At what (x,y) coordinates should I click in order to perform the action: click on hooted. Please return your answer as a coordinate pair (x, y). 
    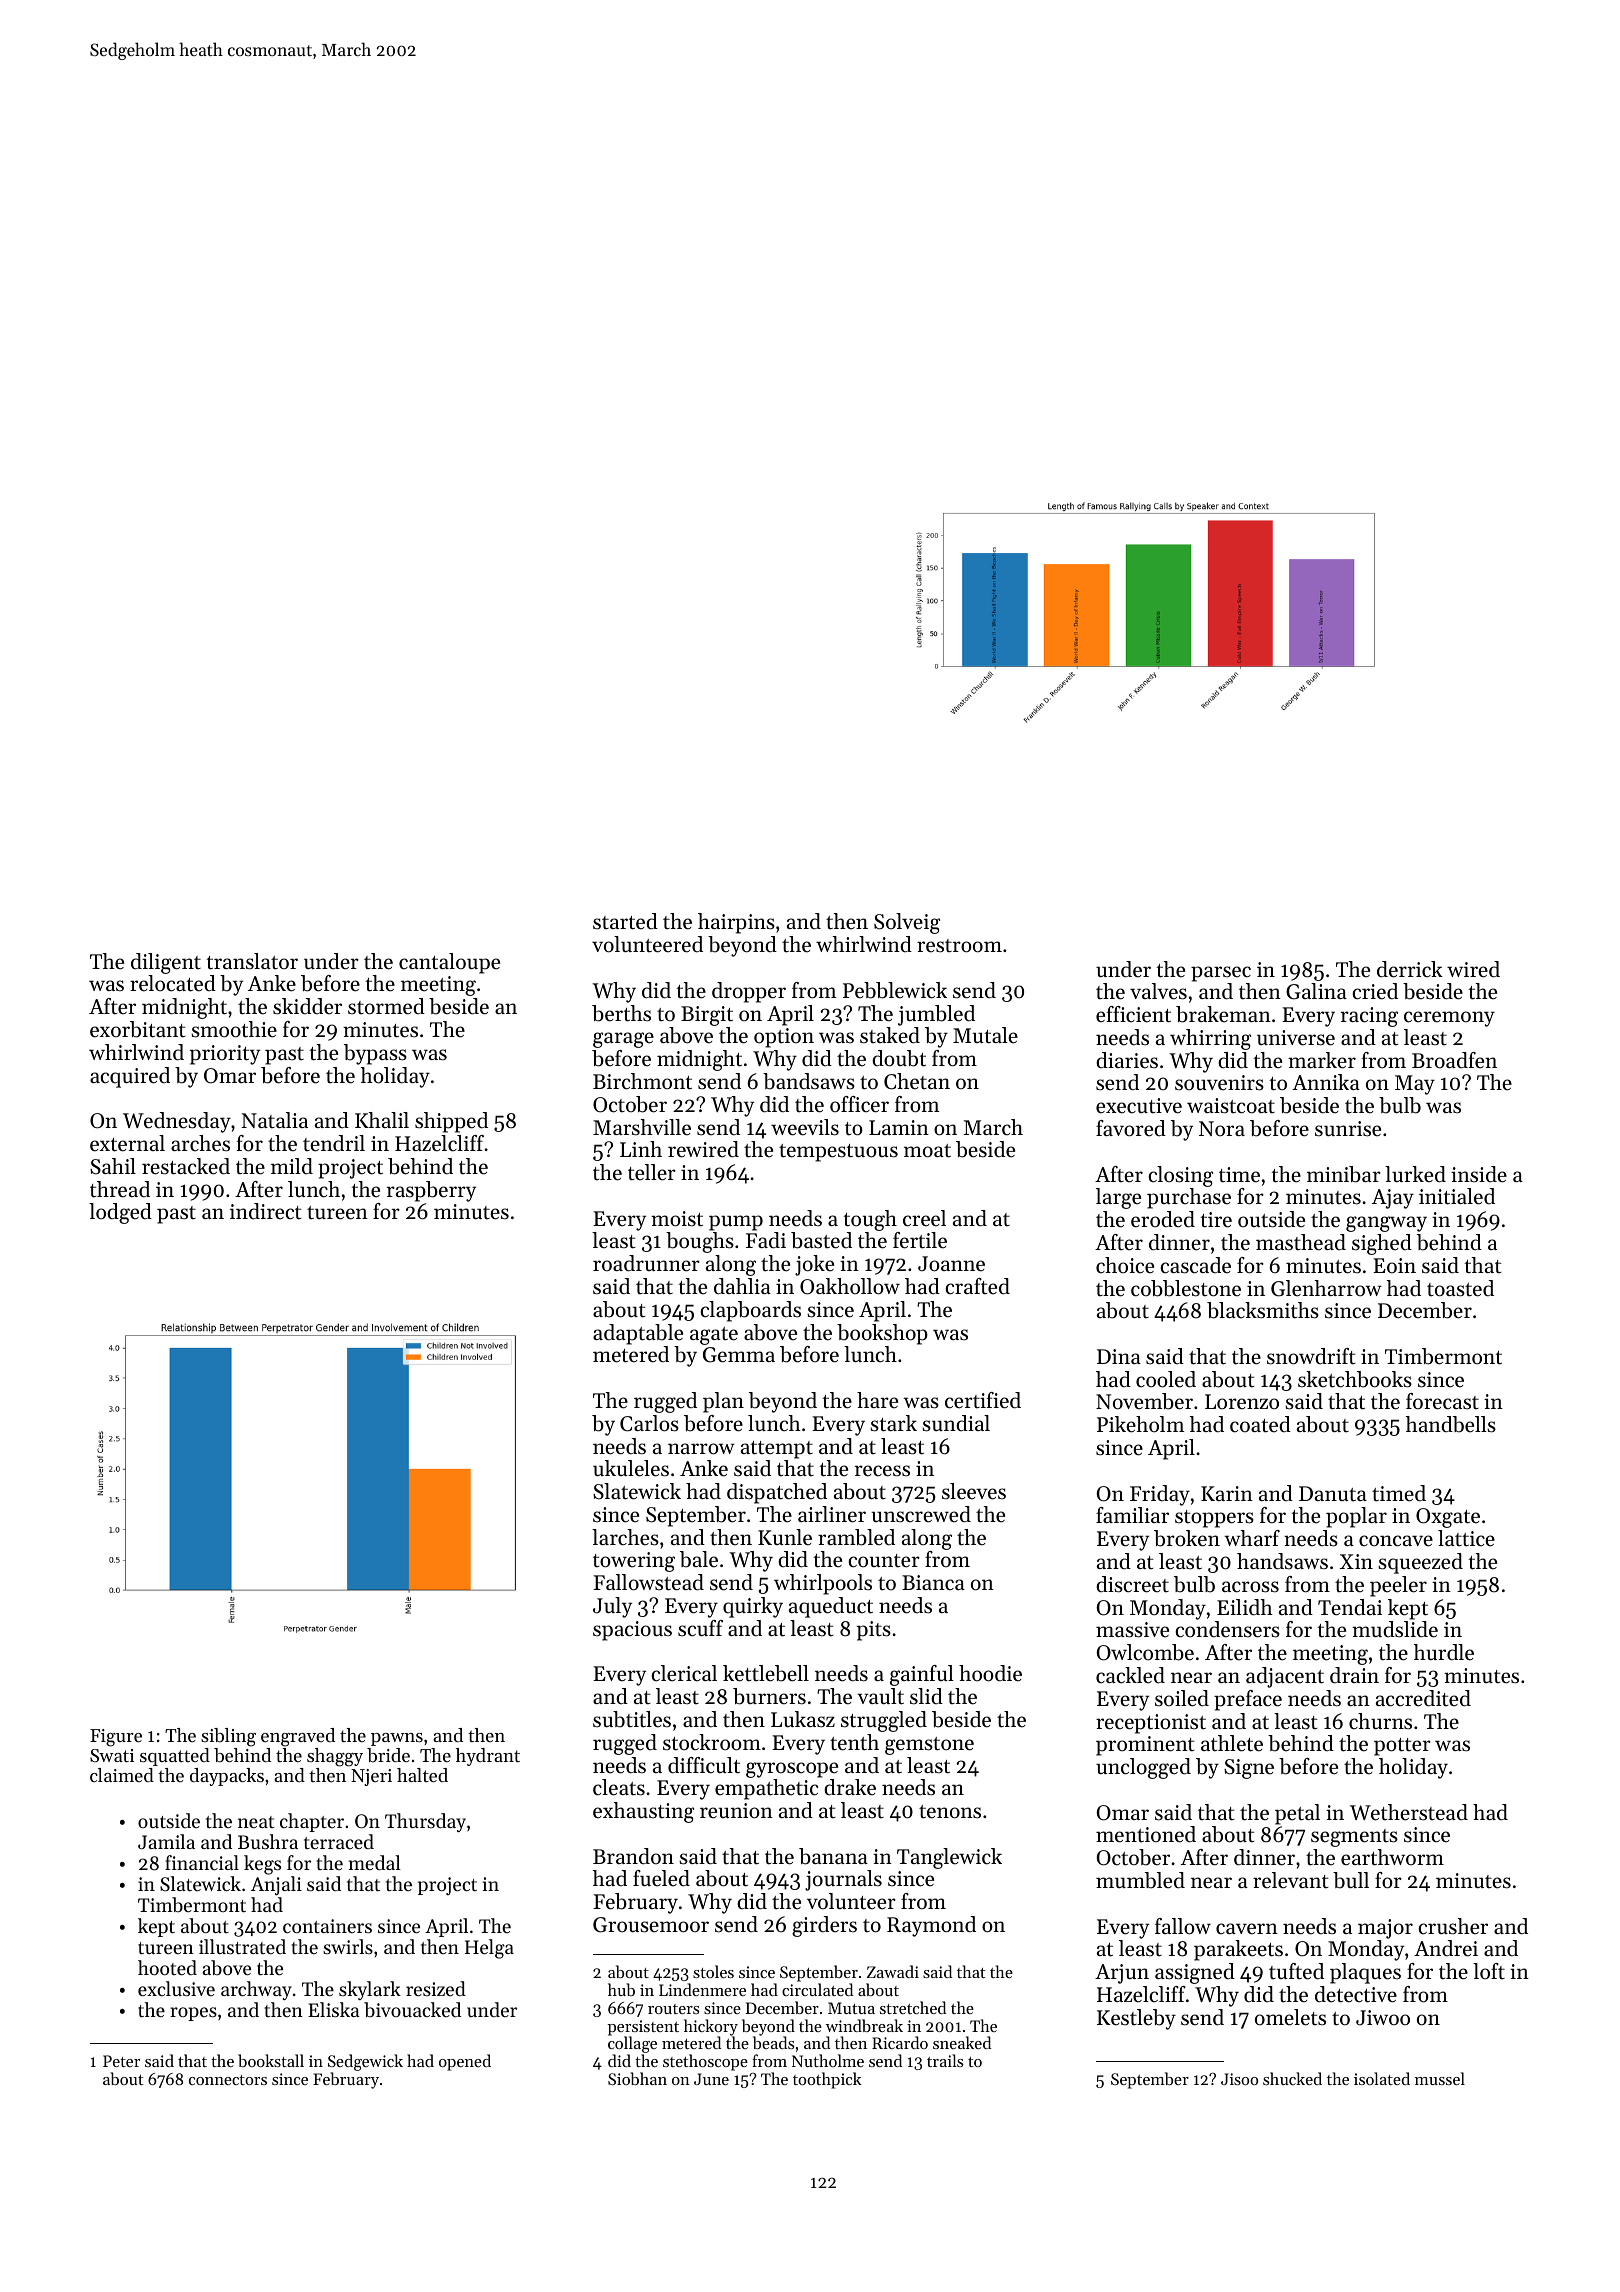
    Looking at the image, I should click on (167, 1967).
